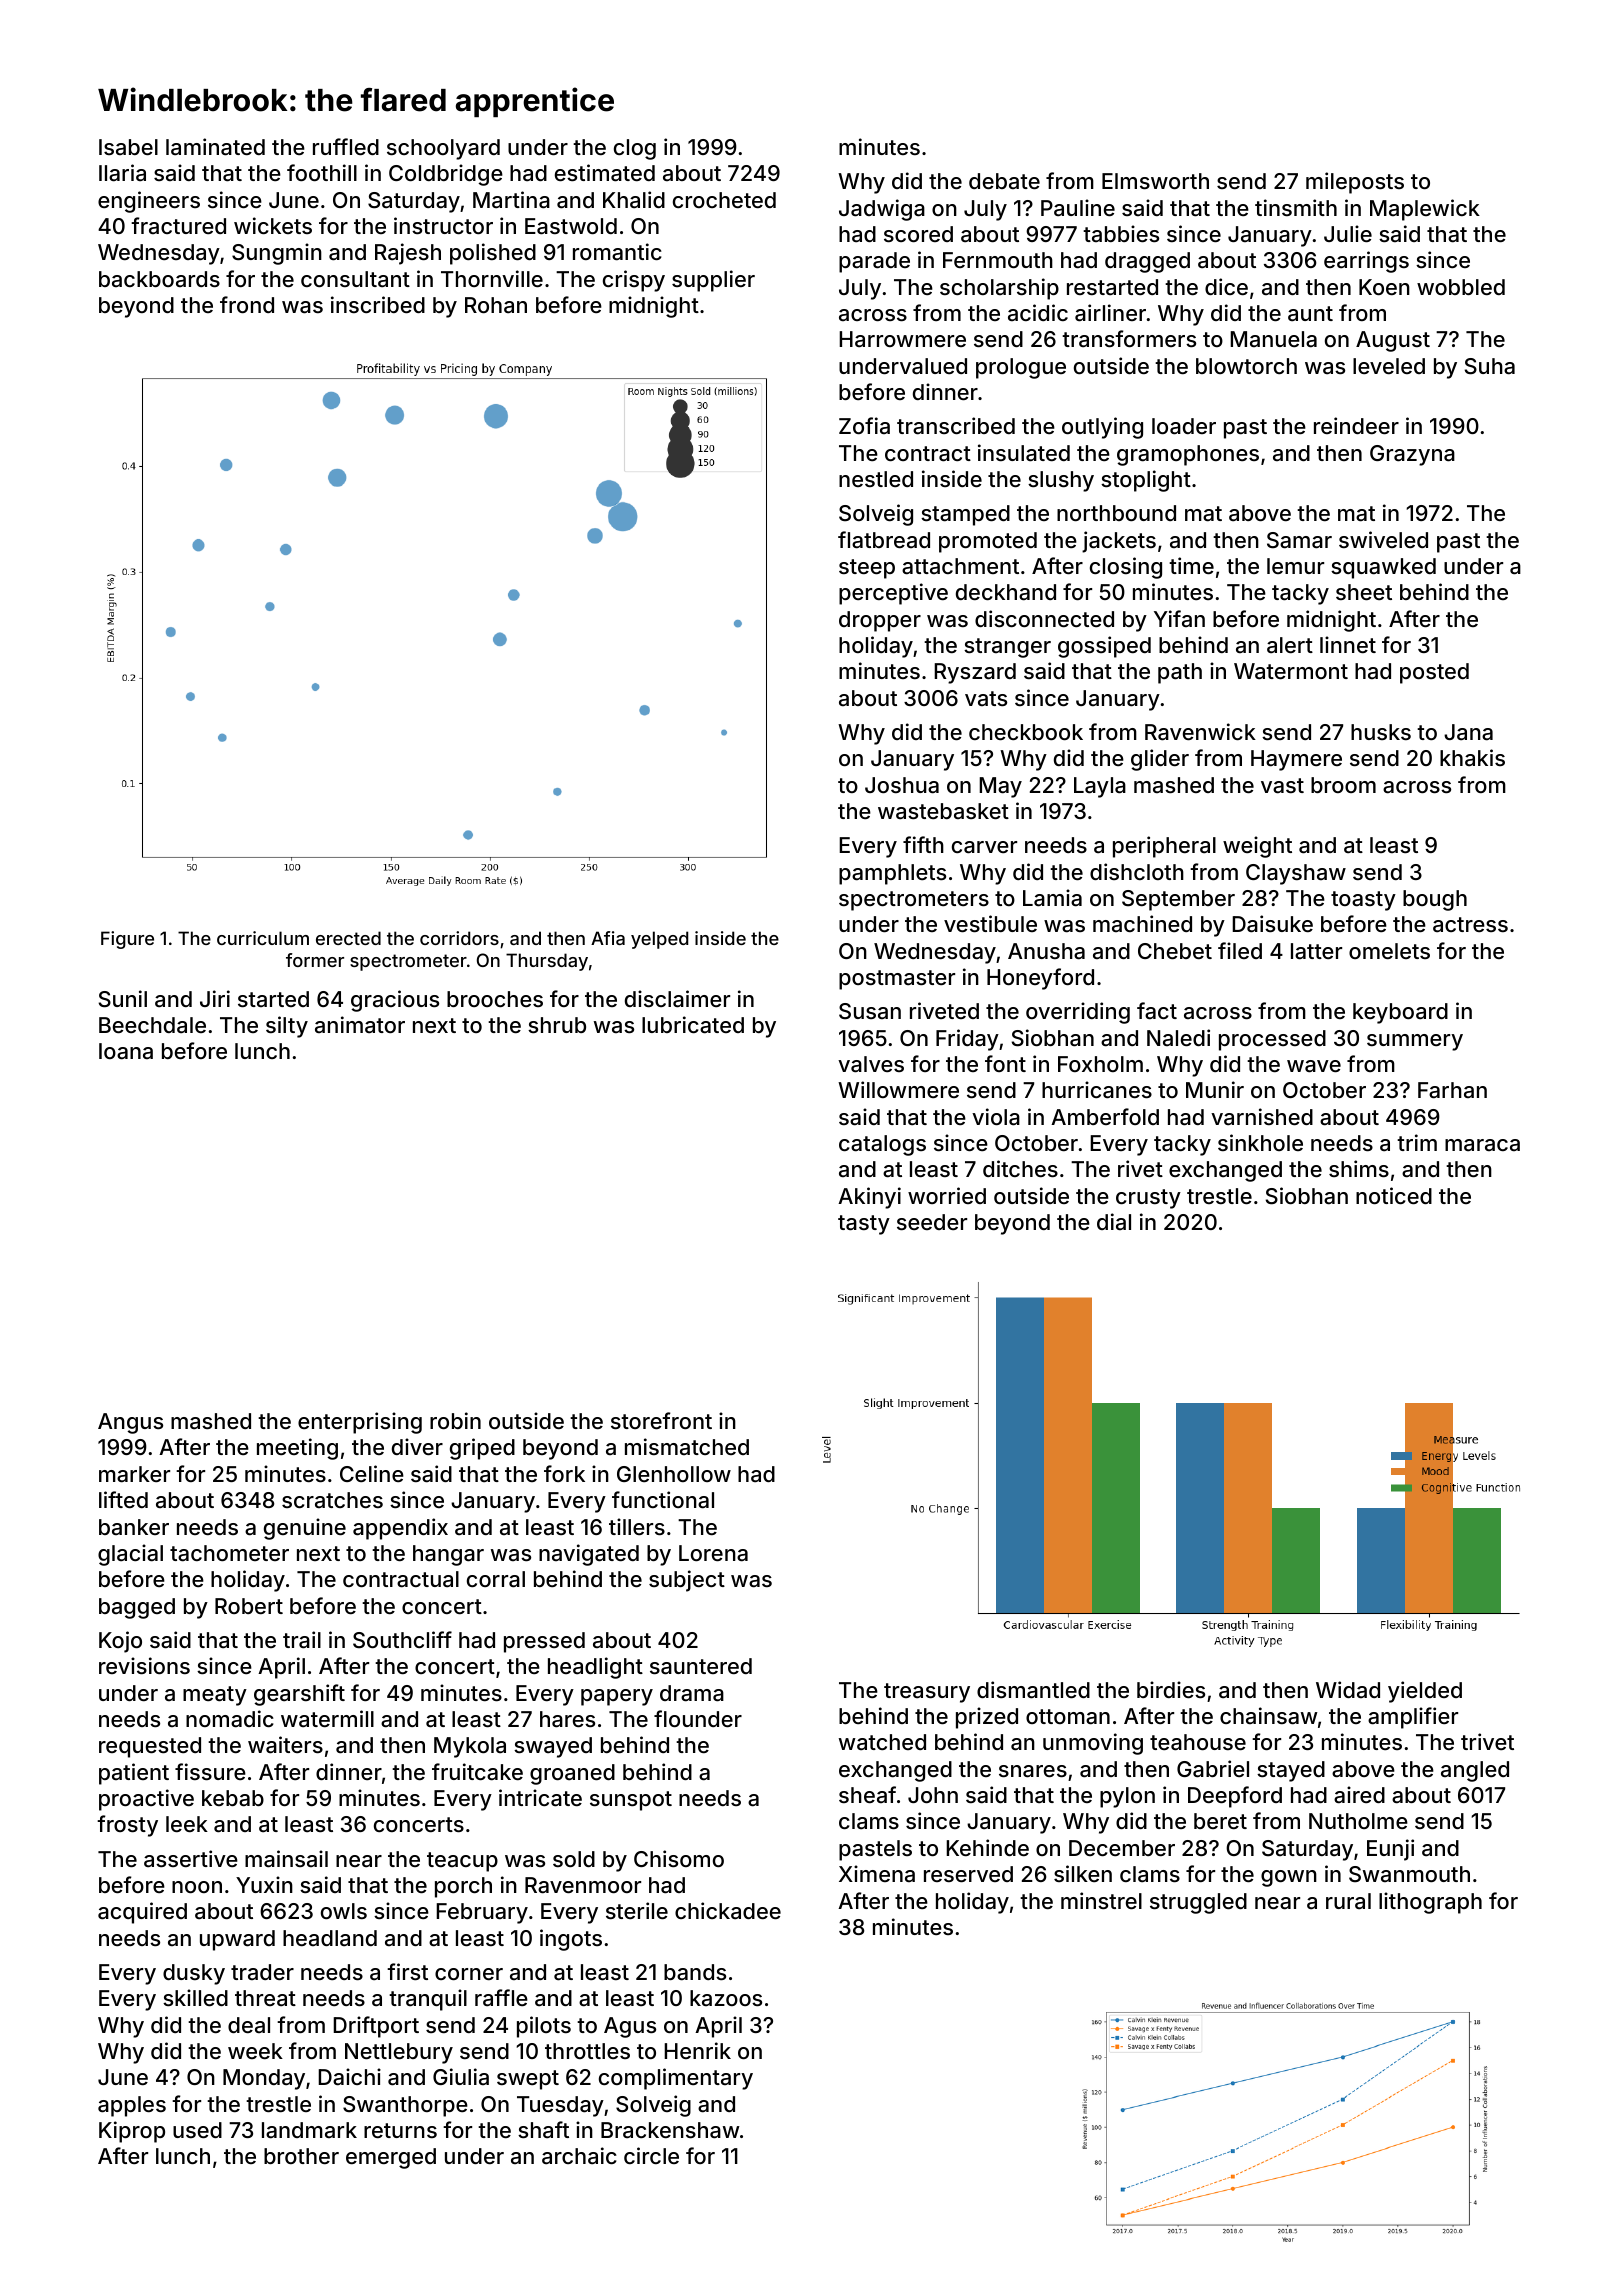 The image size is (1620, 2292). I want to click on path, so click(1180, 673).
